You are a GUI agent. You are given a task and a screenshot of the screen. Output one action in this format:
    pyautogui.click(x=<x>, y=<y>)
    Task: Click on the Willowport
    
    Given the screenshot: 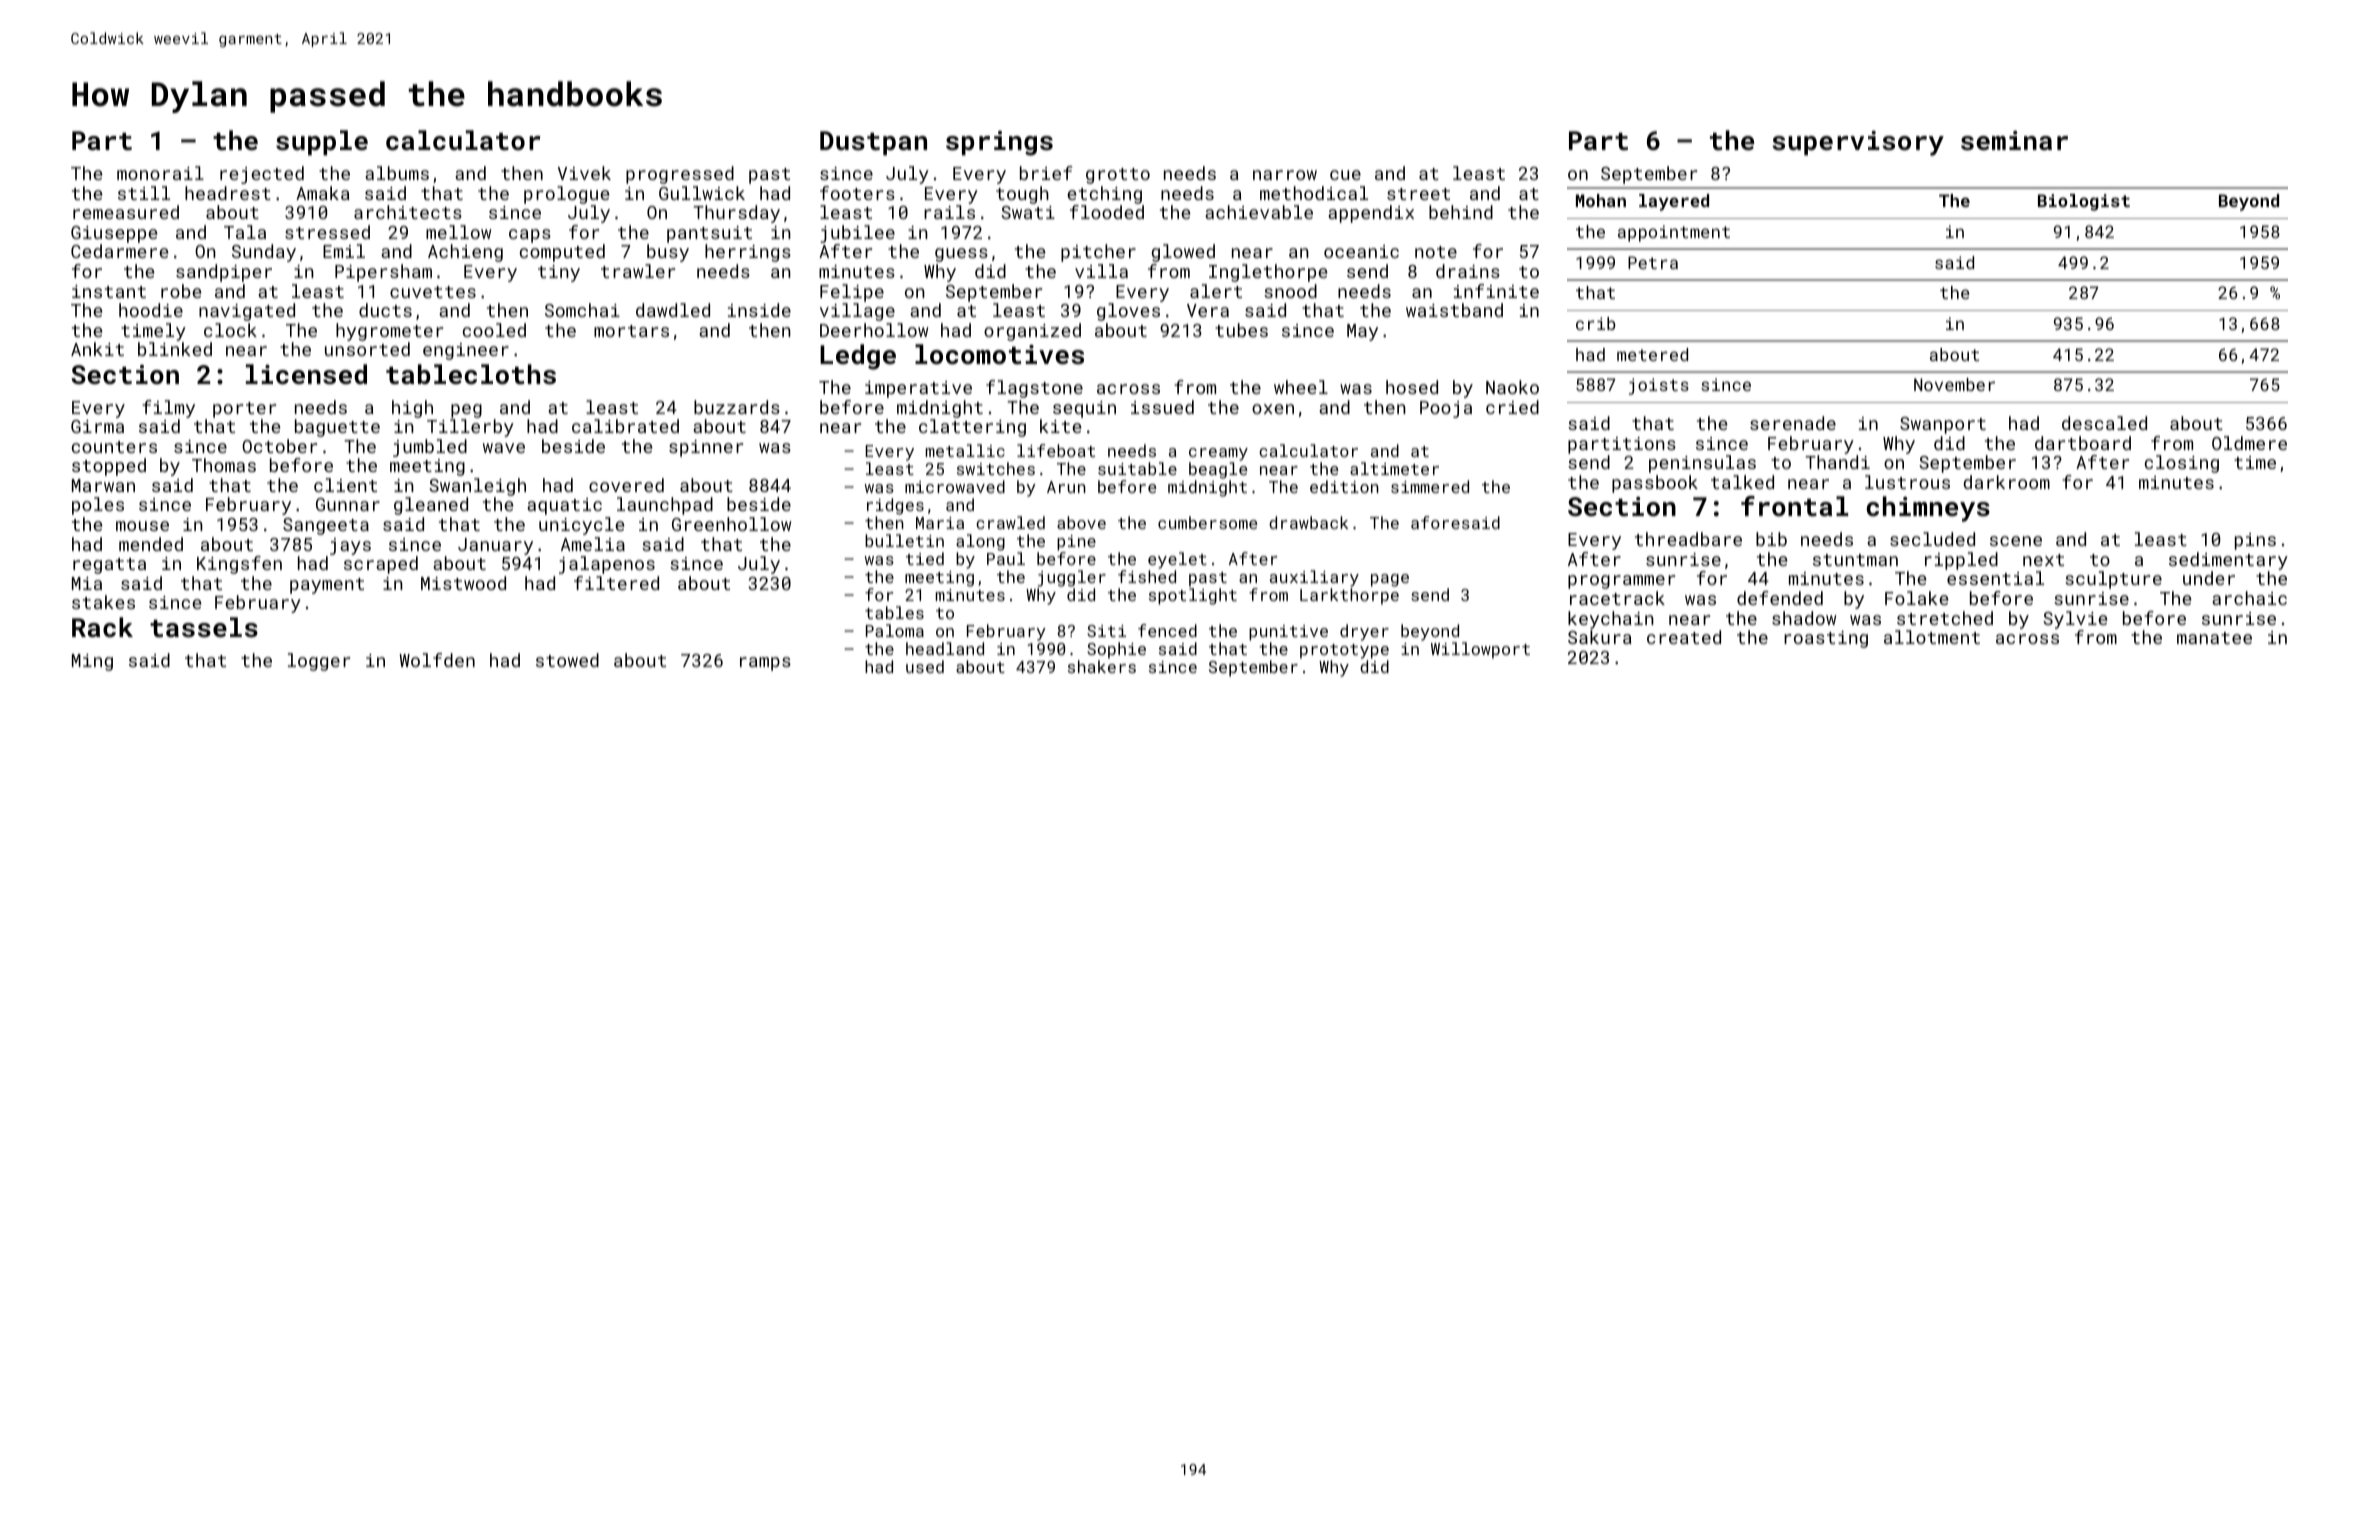 What is the action you would take?
    pyautogui.click(x=1480, y=650)
